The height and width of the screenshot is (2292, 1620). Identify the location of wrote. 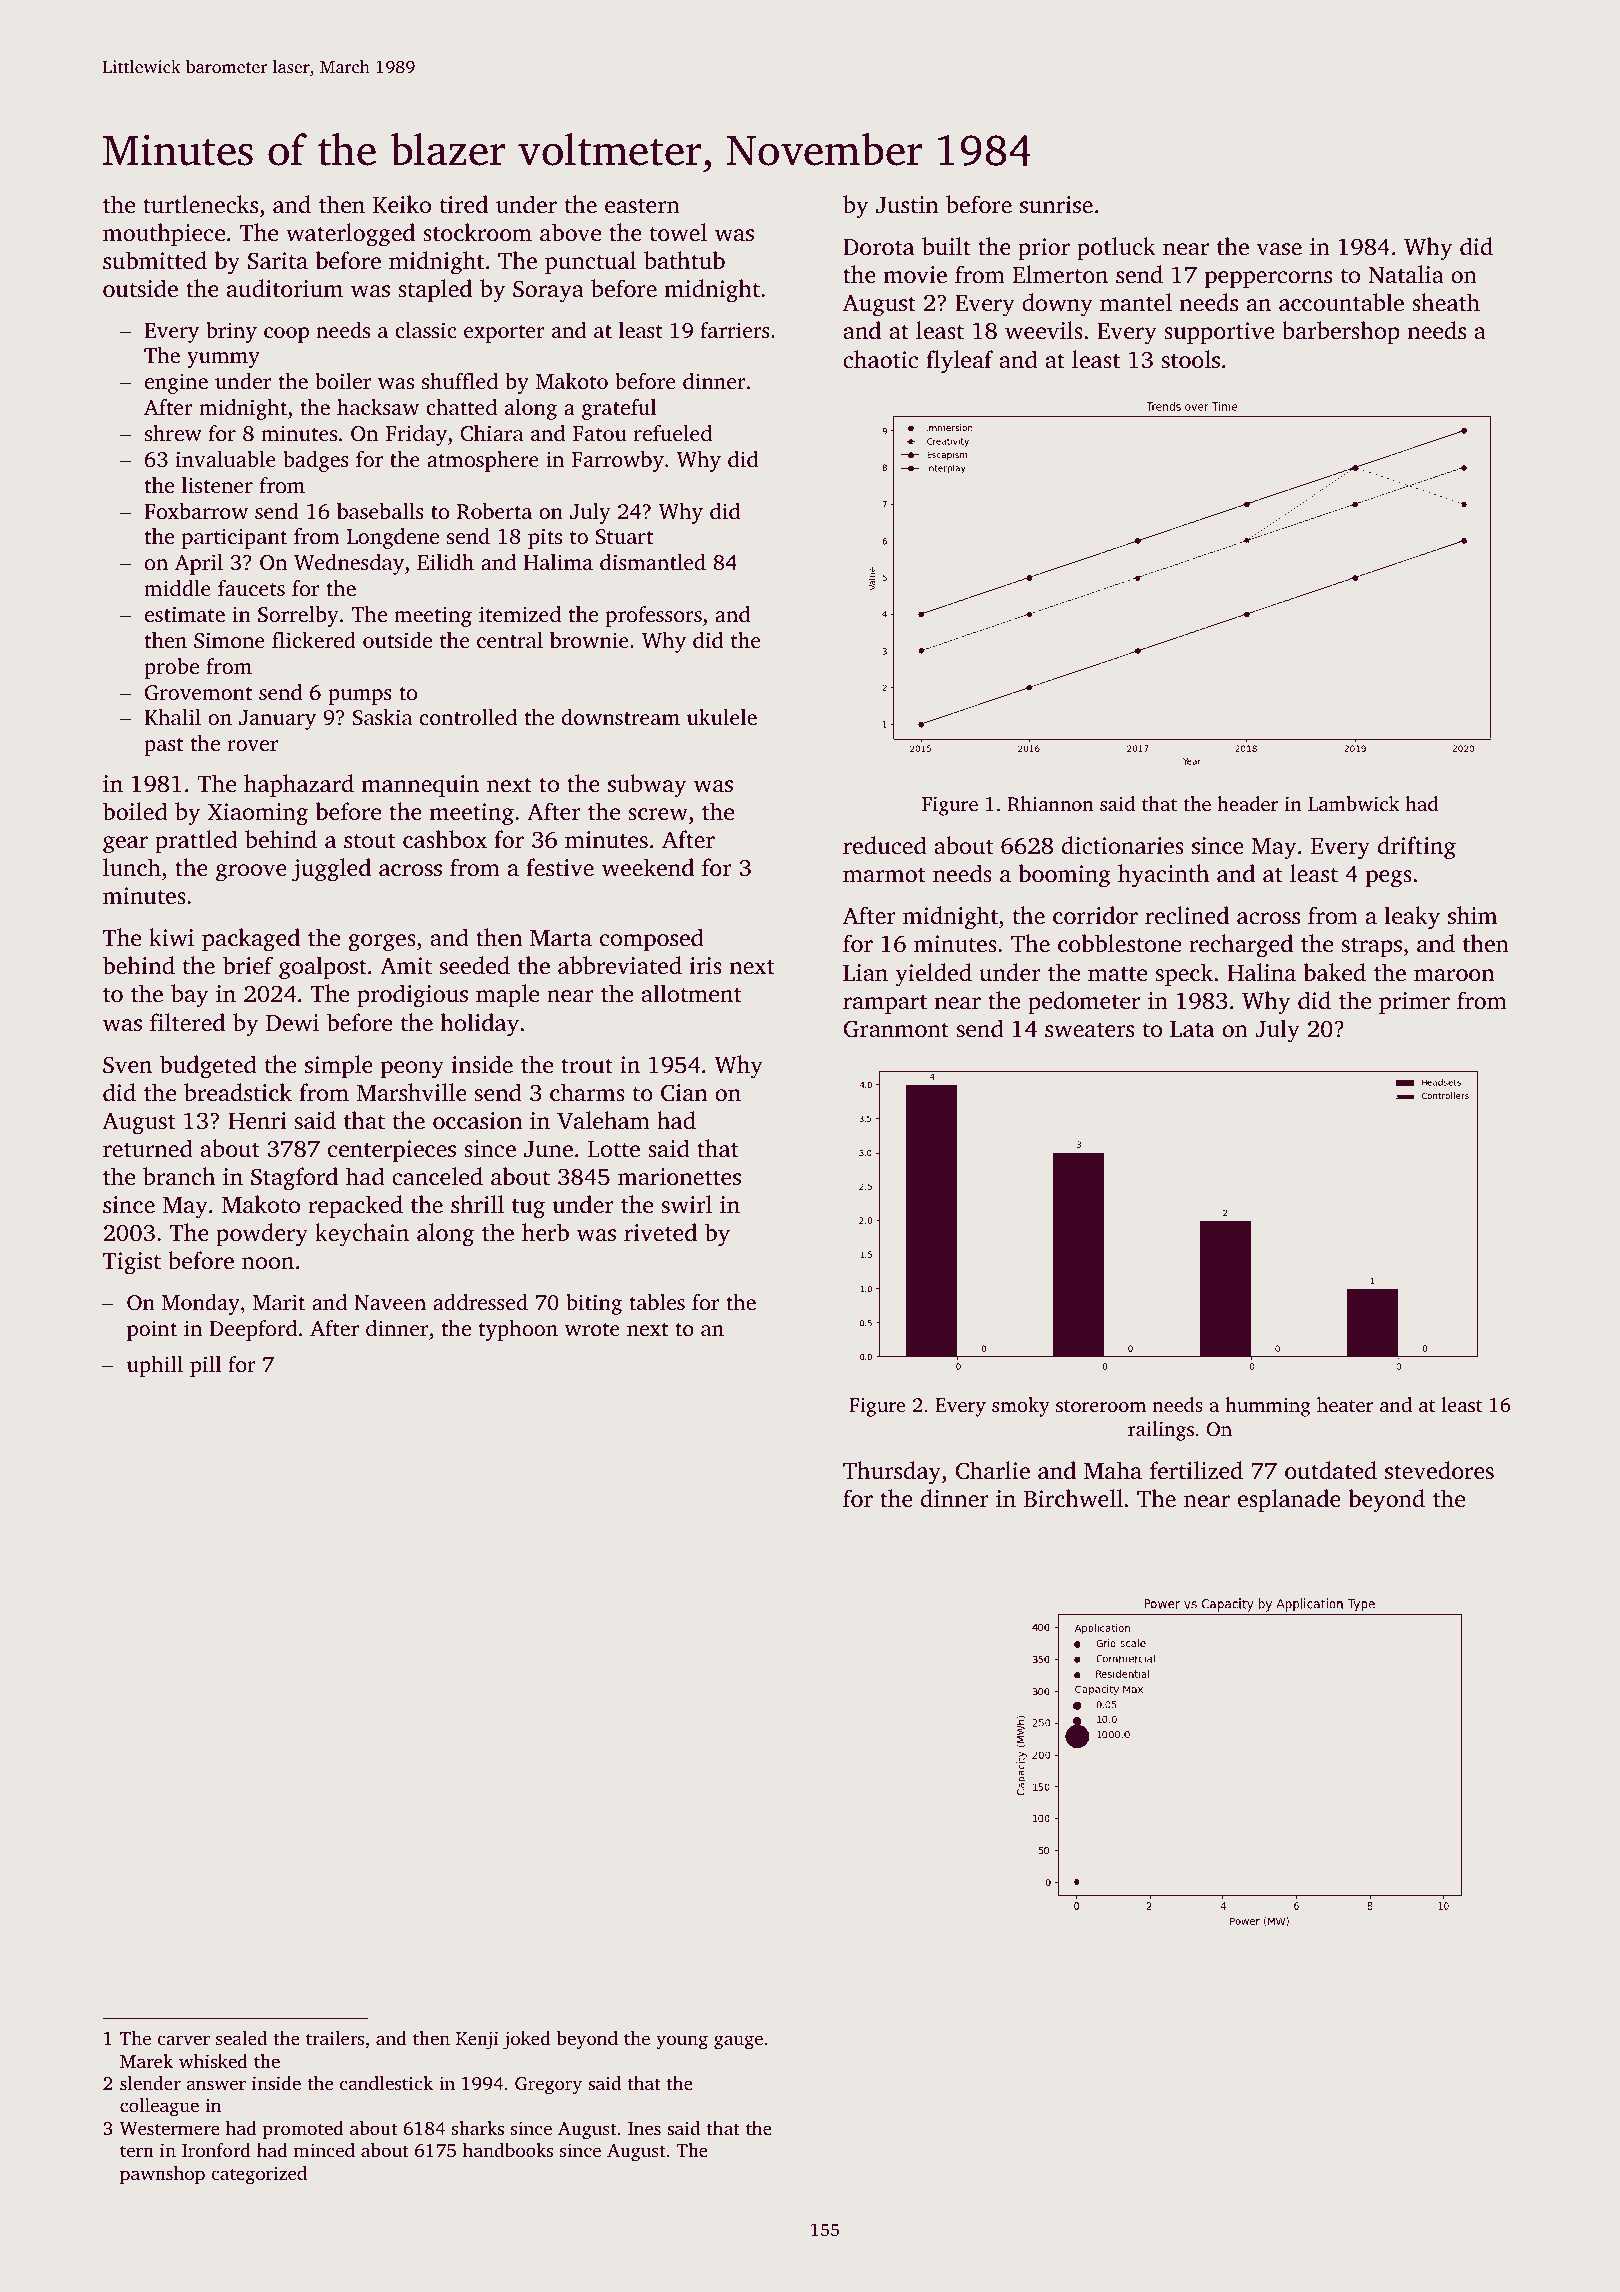
(592, 1329).
